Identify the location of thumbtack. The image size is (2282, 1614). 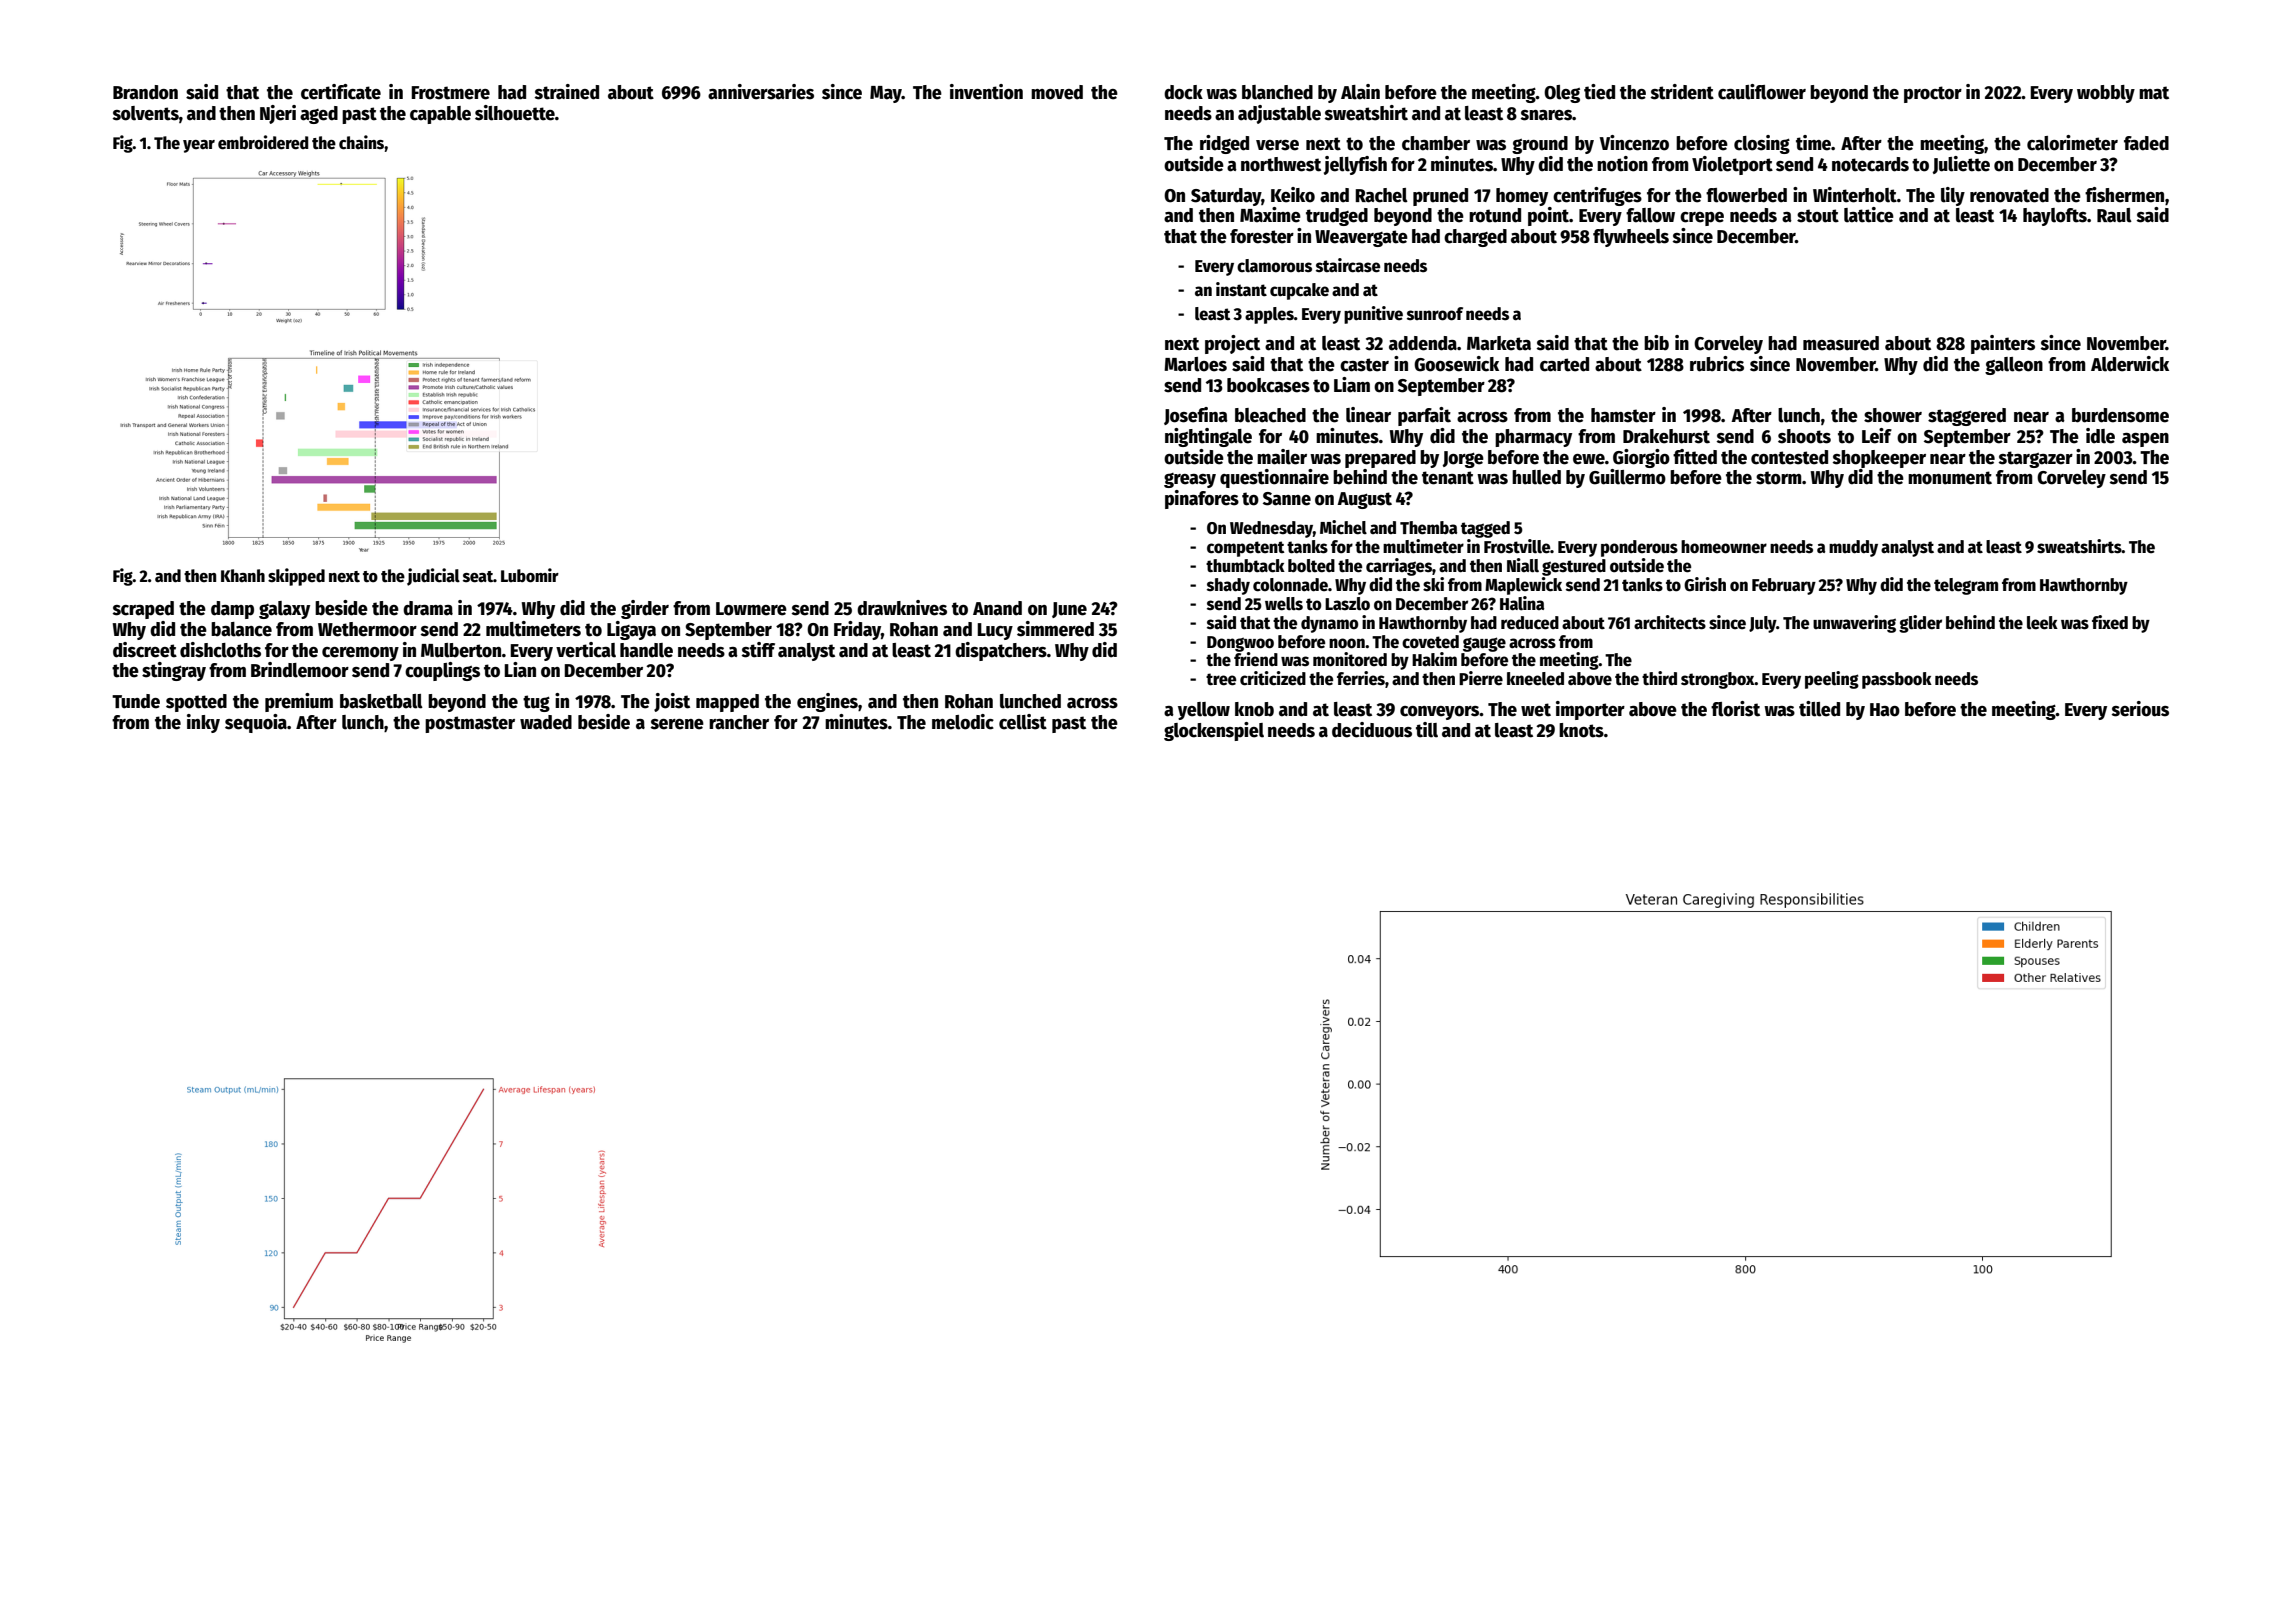
(1245, 566).
